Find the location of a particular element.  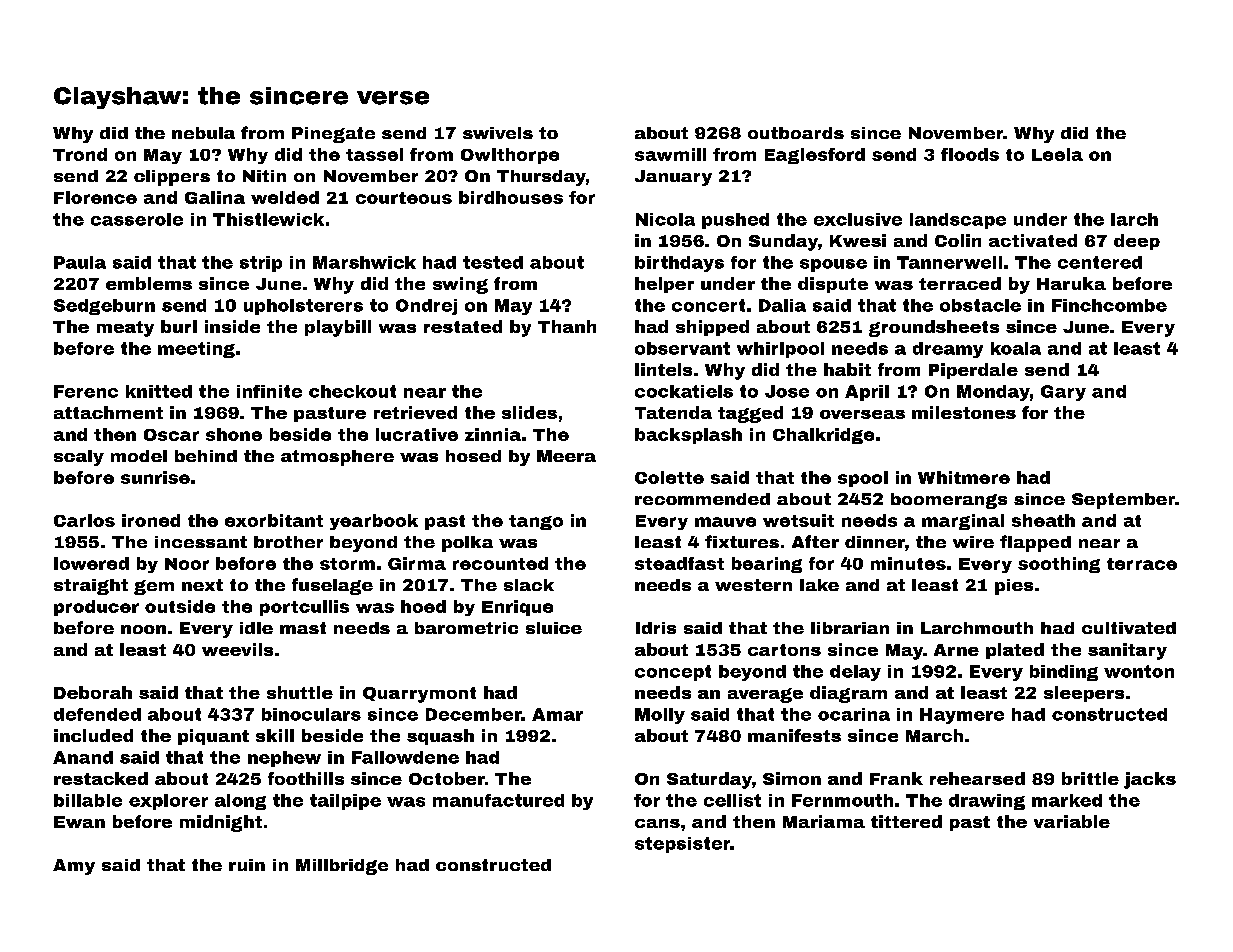

Millbridge is located at coordinates (342, 867).
